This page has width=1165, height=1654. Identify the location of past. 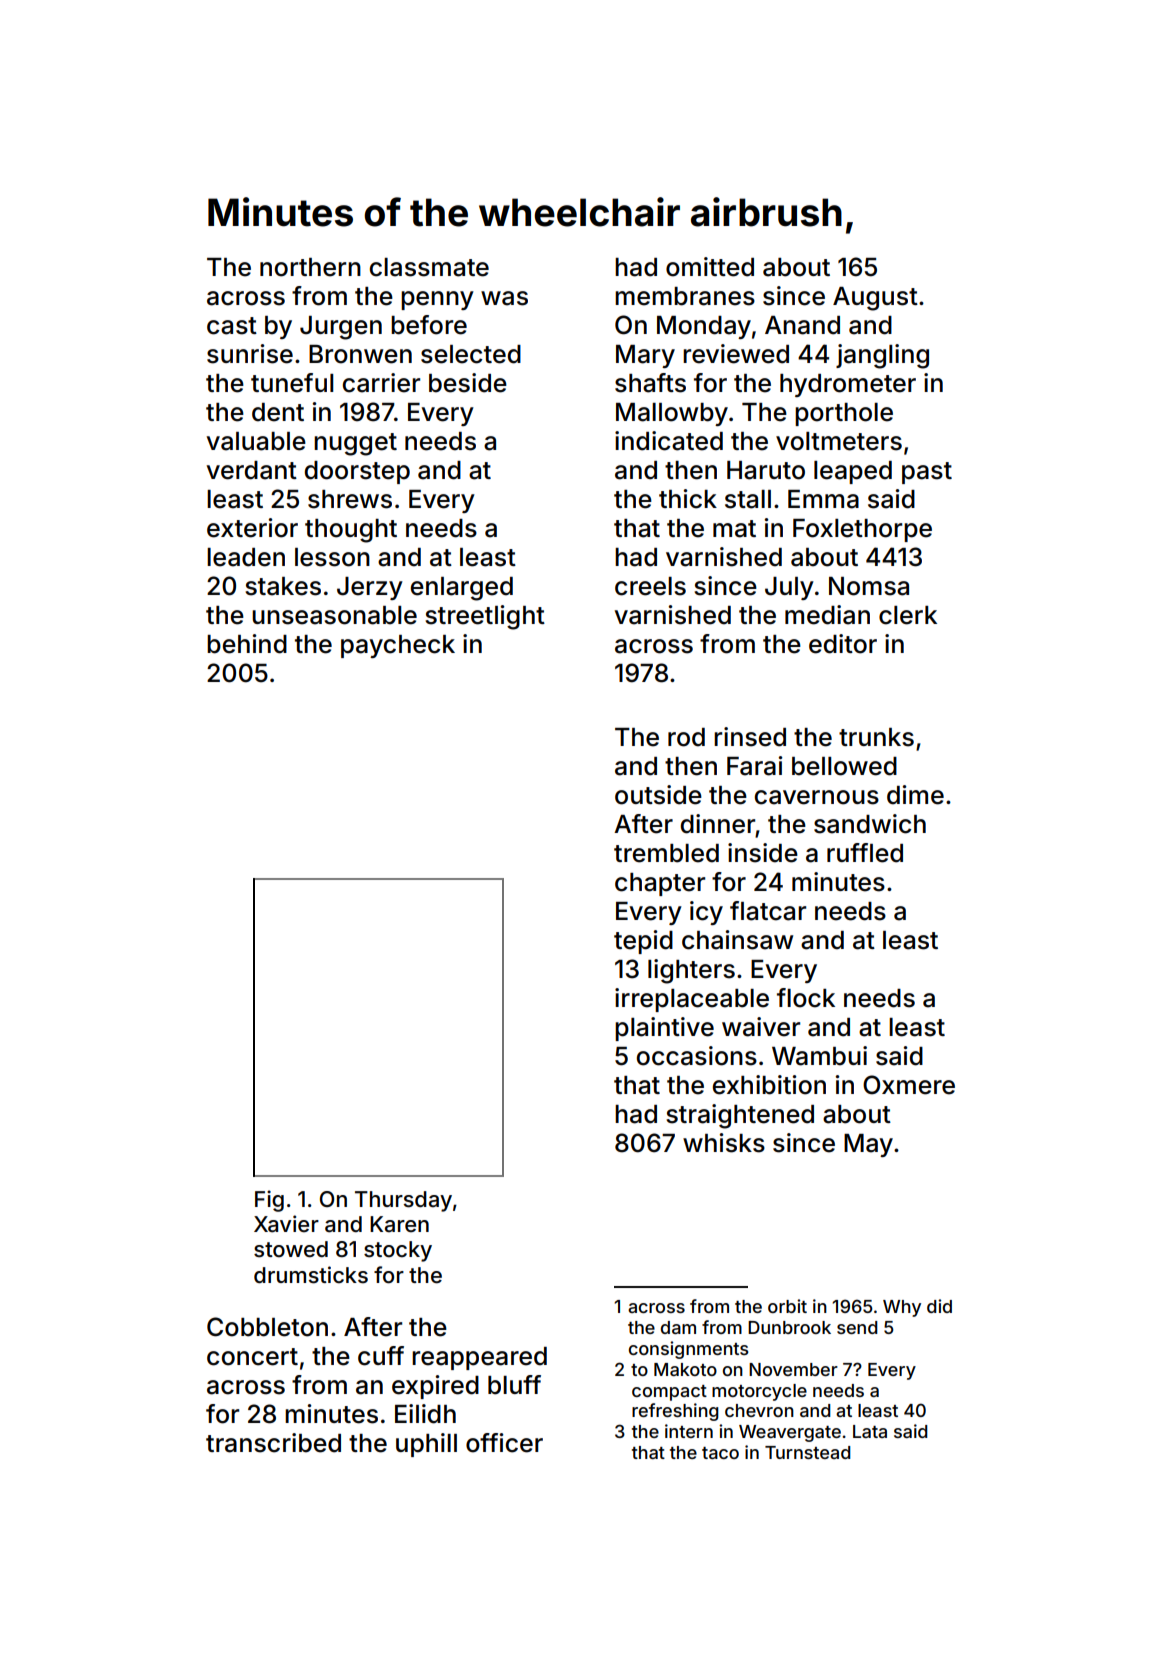
(927, 473).
